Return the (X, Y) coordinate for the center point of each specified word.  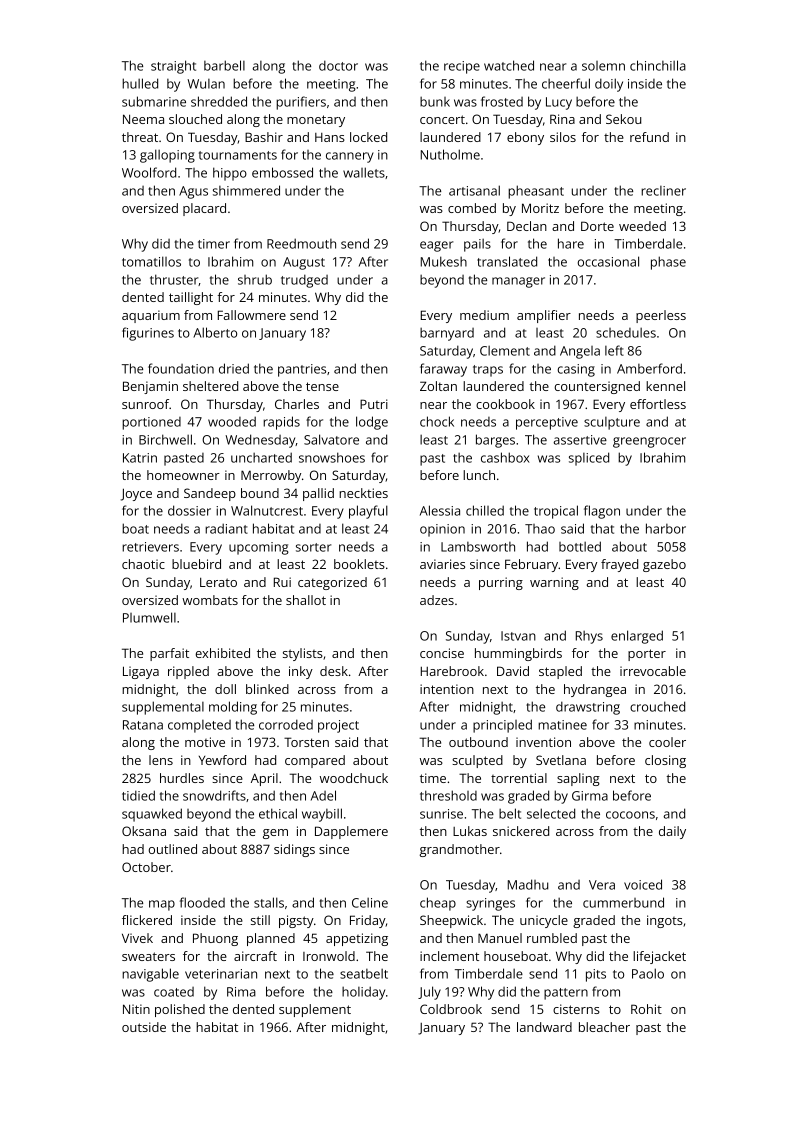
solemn (603, 66)
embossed (282, 172)
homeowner (183, 475)
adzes (437, 600)
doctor (338, 65)
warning (554, 583)
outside (144, 1027)
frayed (619, 565)
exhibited (222, 653)
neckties (363, 493)
